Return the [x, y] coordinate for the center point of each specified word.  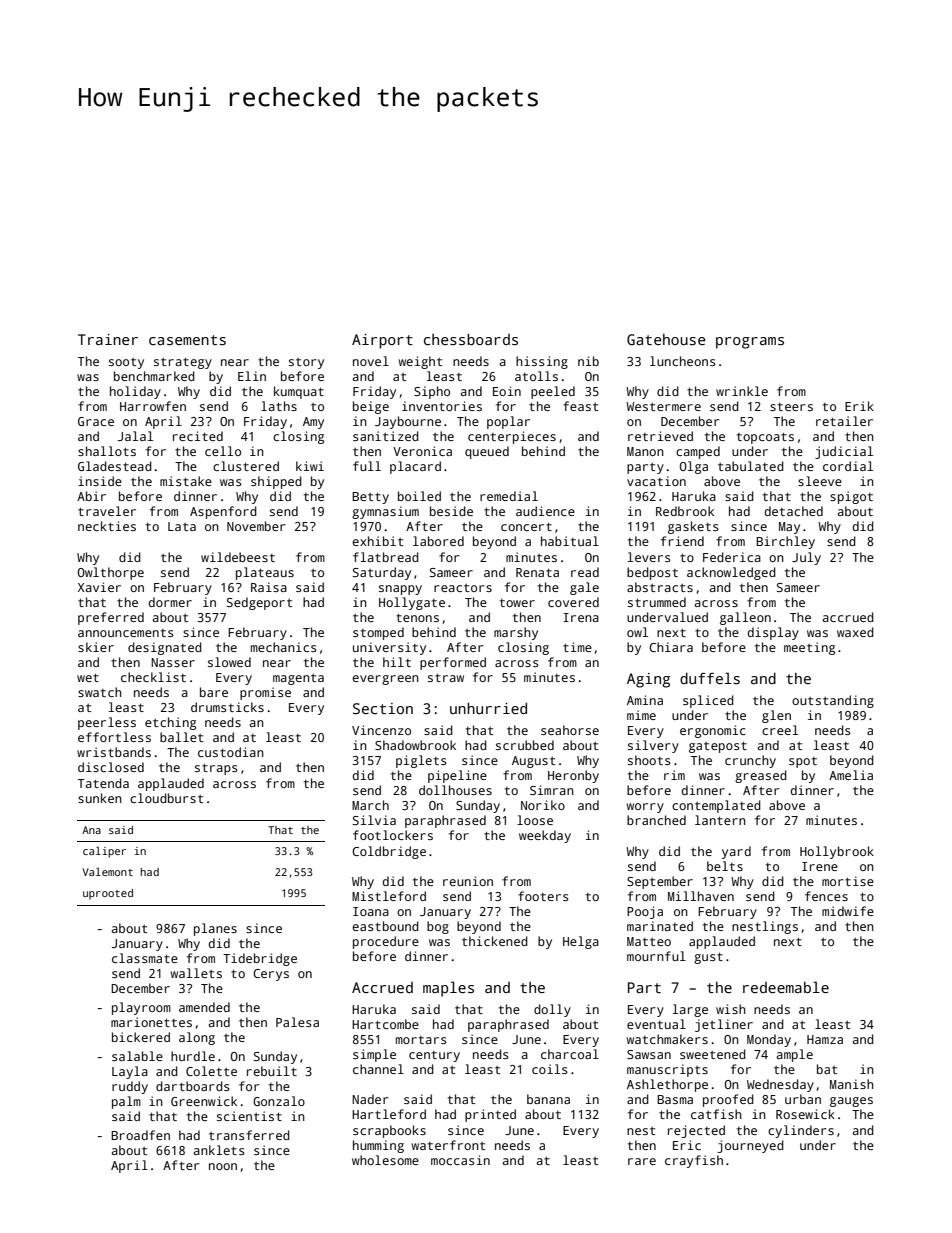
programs [750, 343]
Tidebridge [260, 959]
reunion [468, 881]
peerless [107, 723]
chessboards [471, 339]
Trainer [108, 339]
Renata [537, 572]
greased [761, 776]
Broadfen [140, 1135]
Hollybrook [837, 852]
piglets [421, 761]
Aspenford [223, 512]
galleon [745, 618]
